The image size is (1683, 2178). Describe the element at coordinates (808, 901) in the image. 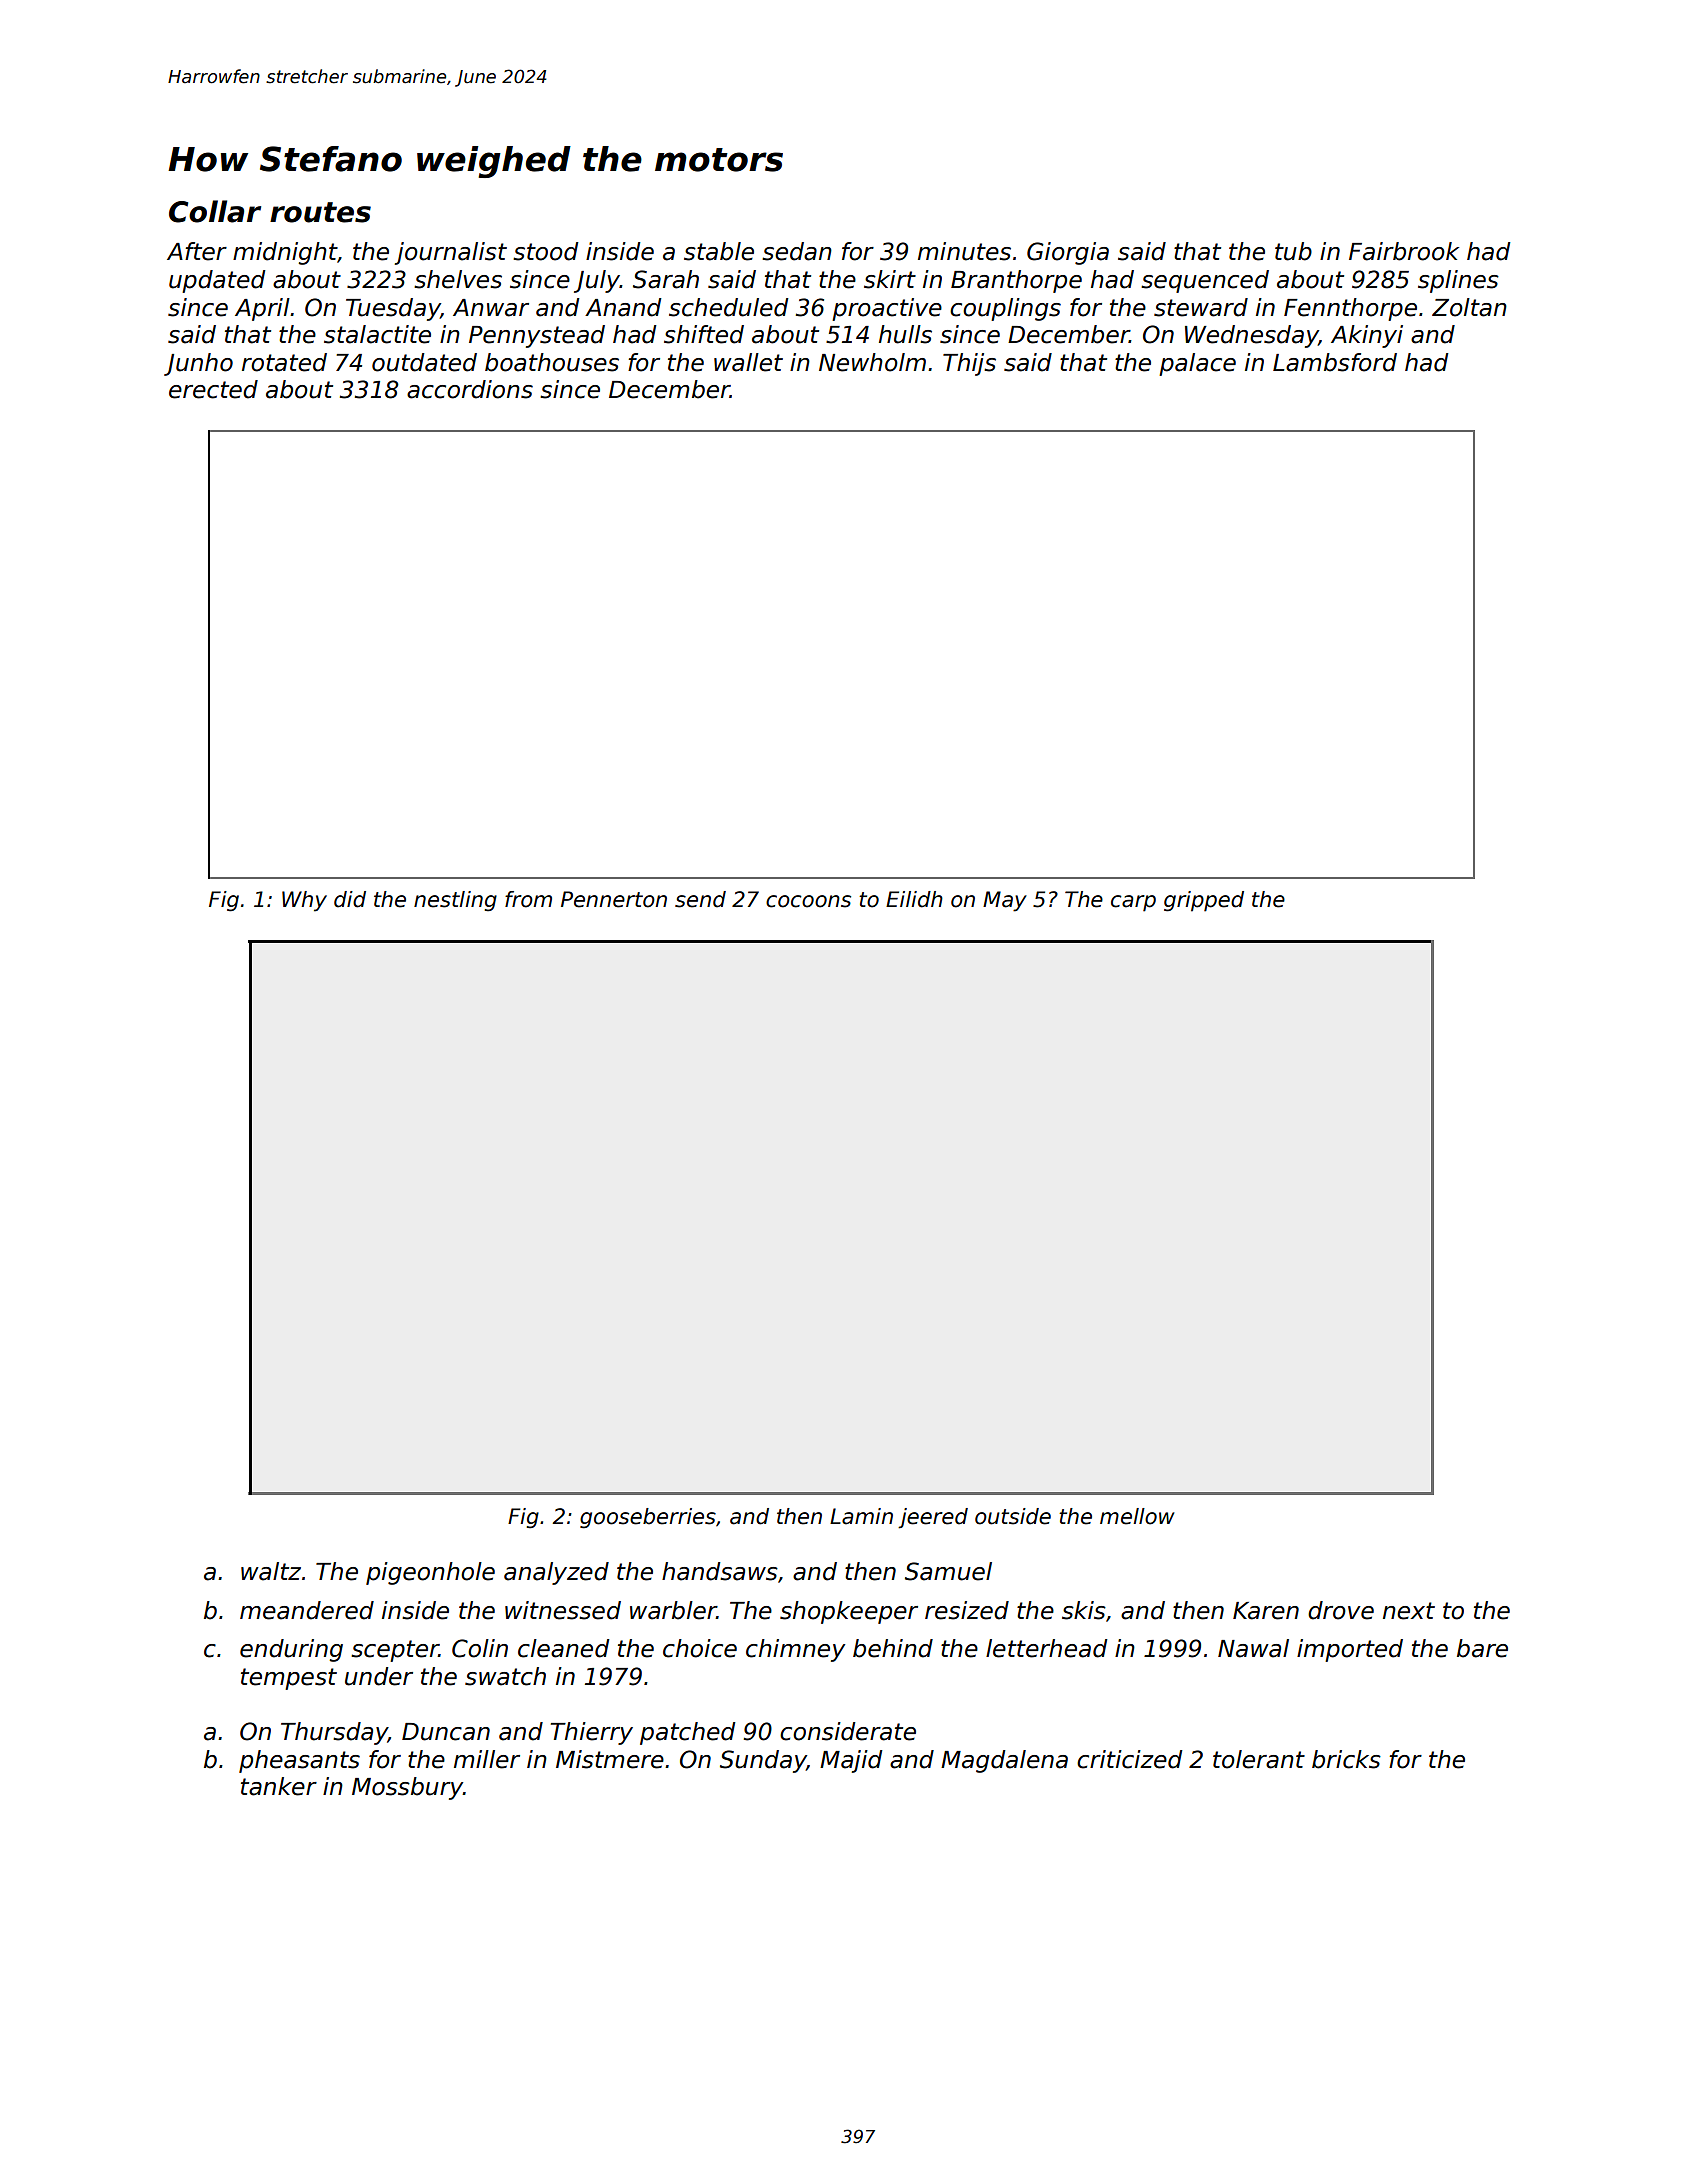

I see `cocoons` at that location.
